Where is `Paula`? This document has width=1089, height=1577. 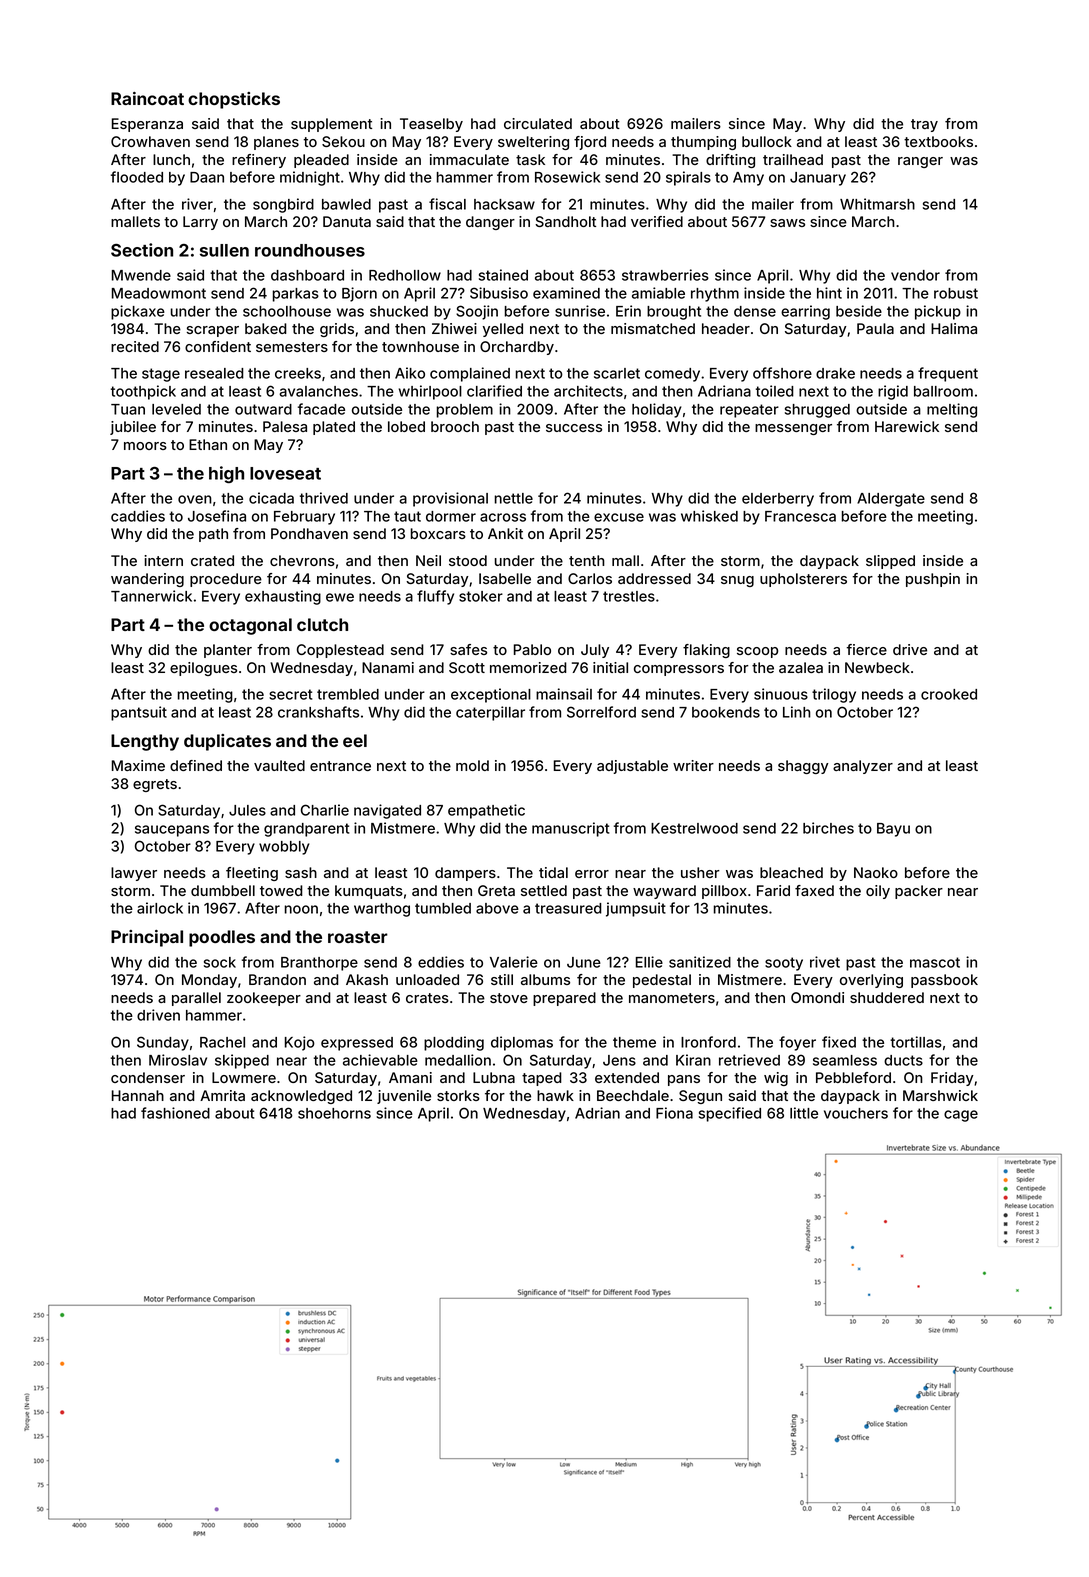
Paula is located at coordinates (875, 328).
